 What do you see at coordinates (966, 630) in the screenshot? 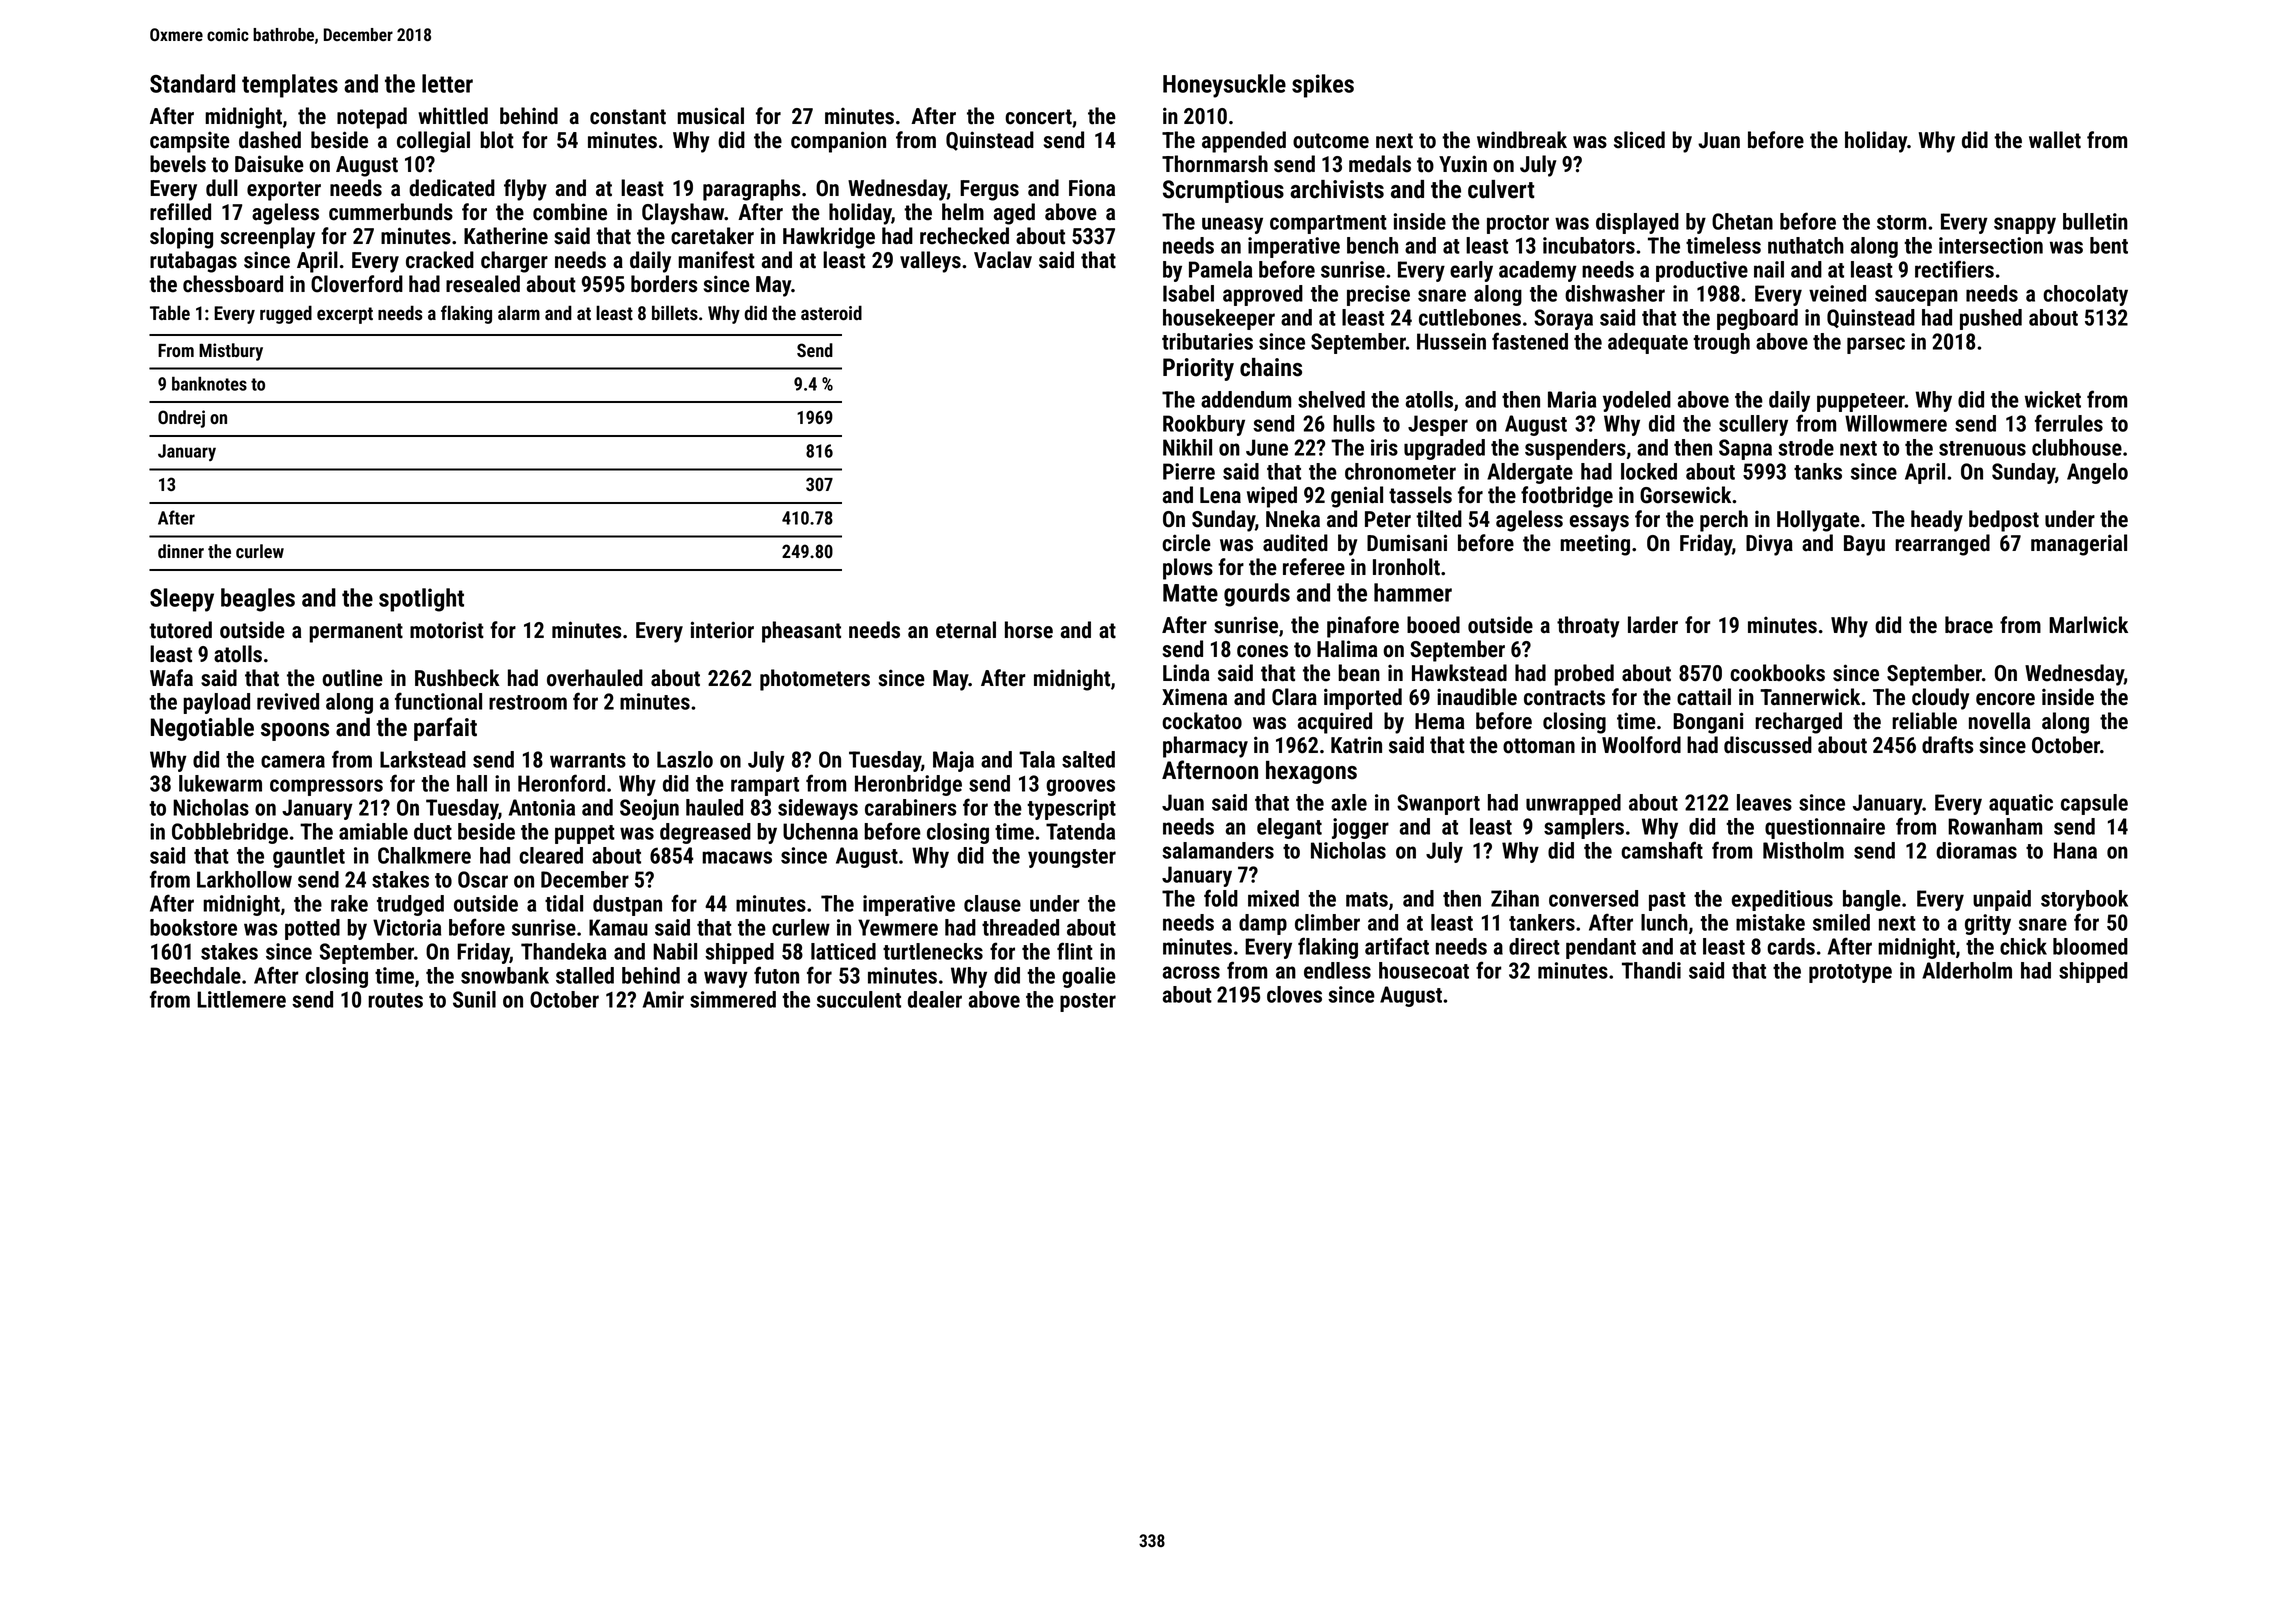
I see `eternal` at bounding box center [966, 630].
